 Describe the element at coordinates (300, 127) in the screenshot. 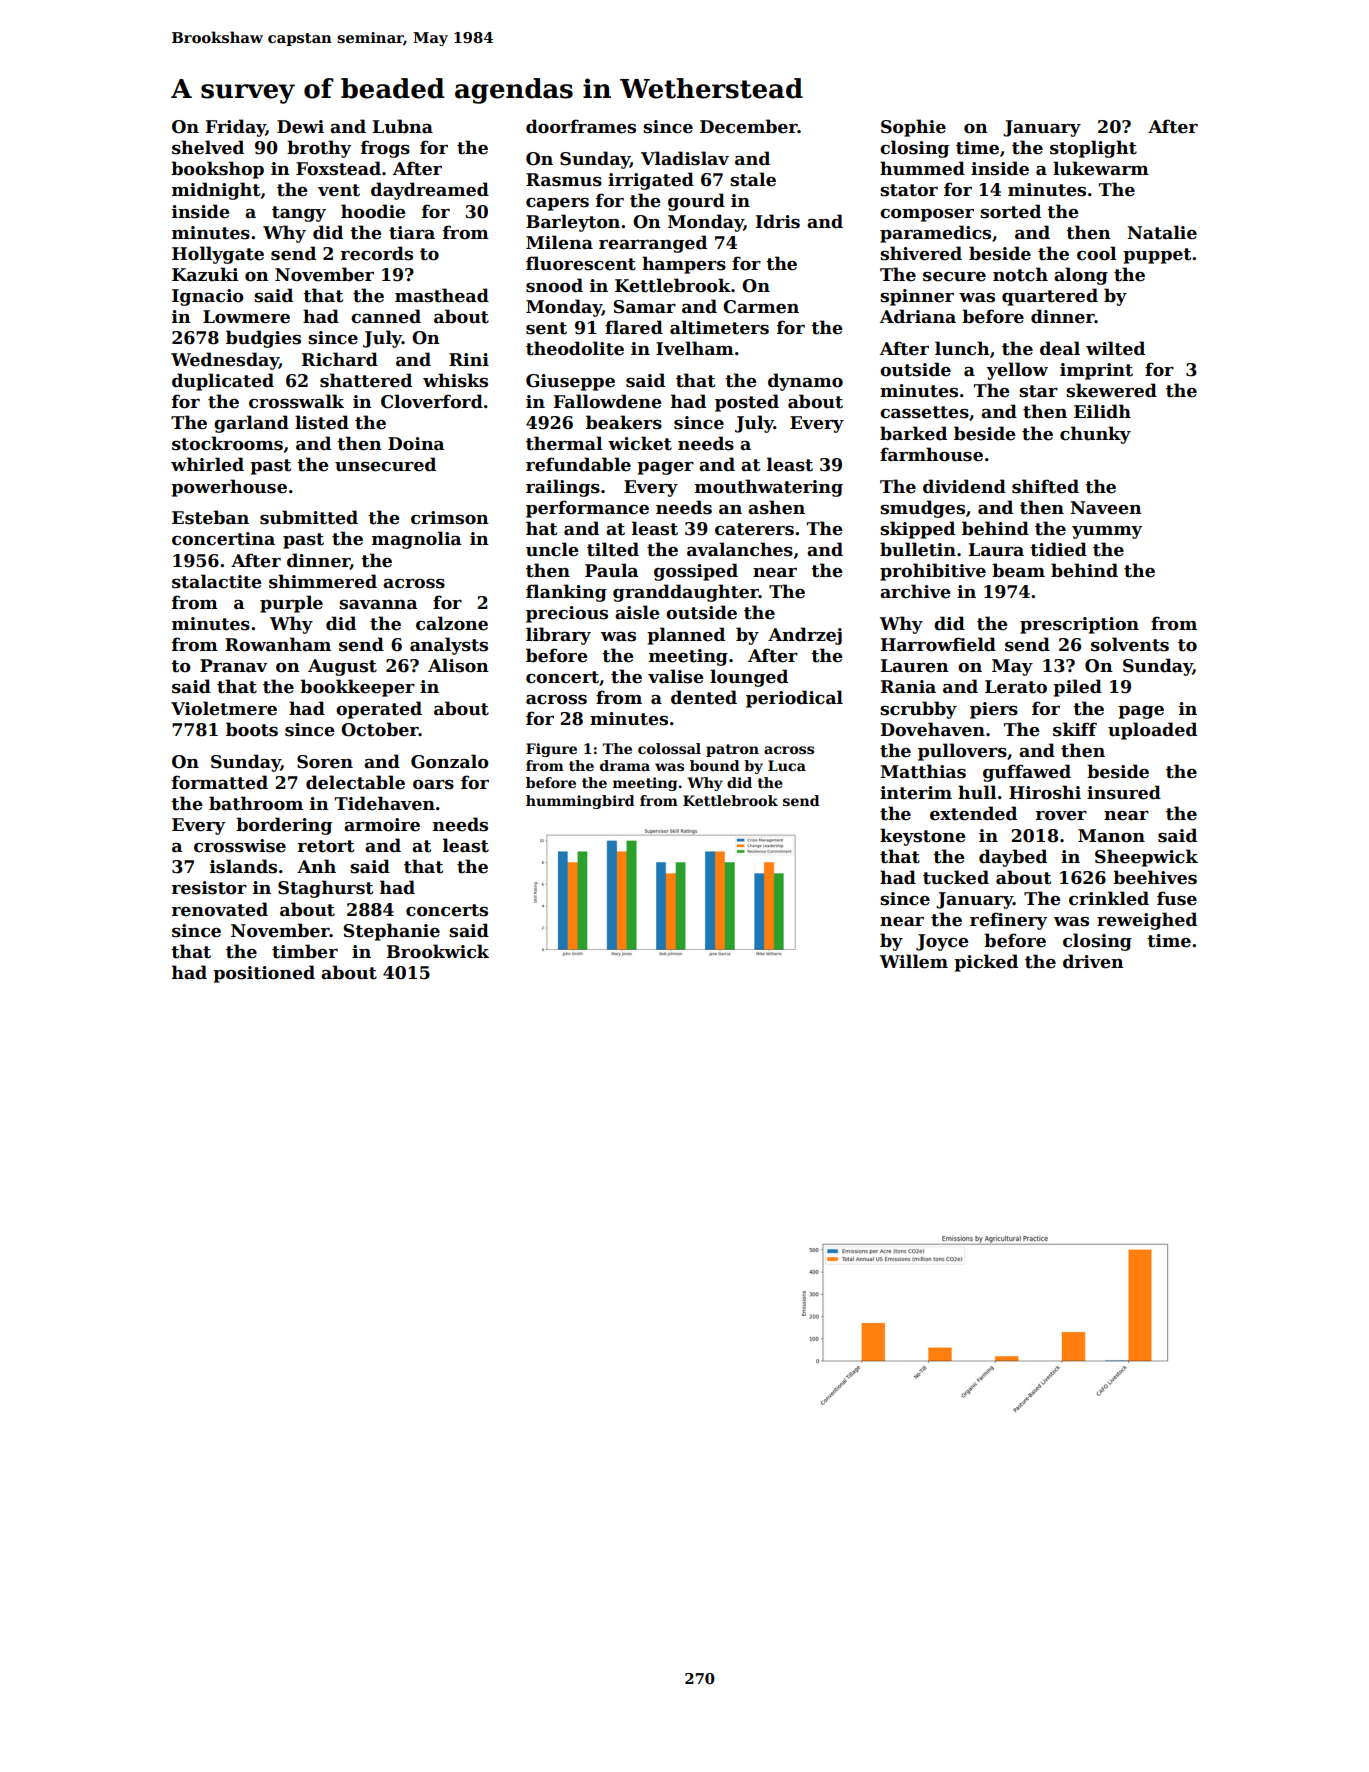

I see `Dewi` at that location.
